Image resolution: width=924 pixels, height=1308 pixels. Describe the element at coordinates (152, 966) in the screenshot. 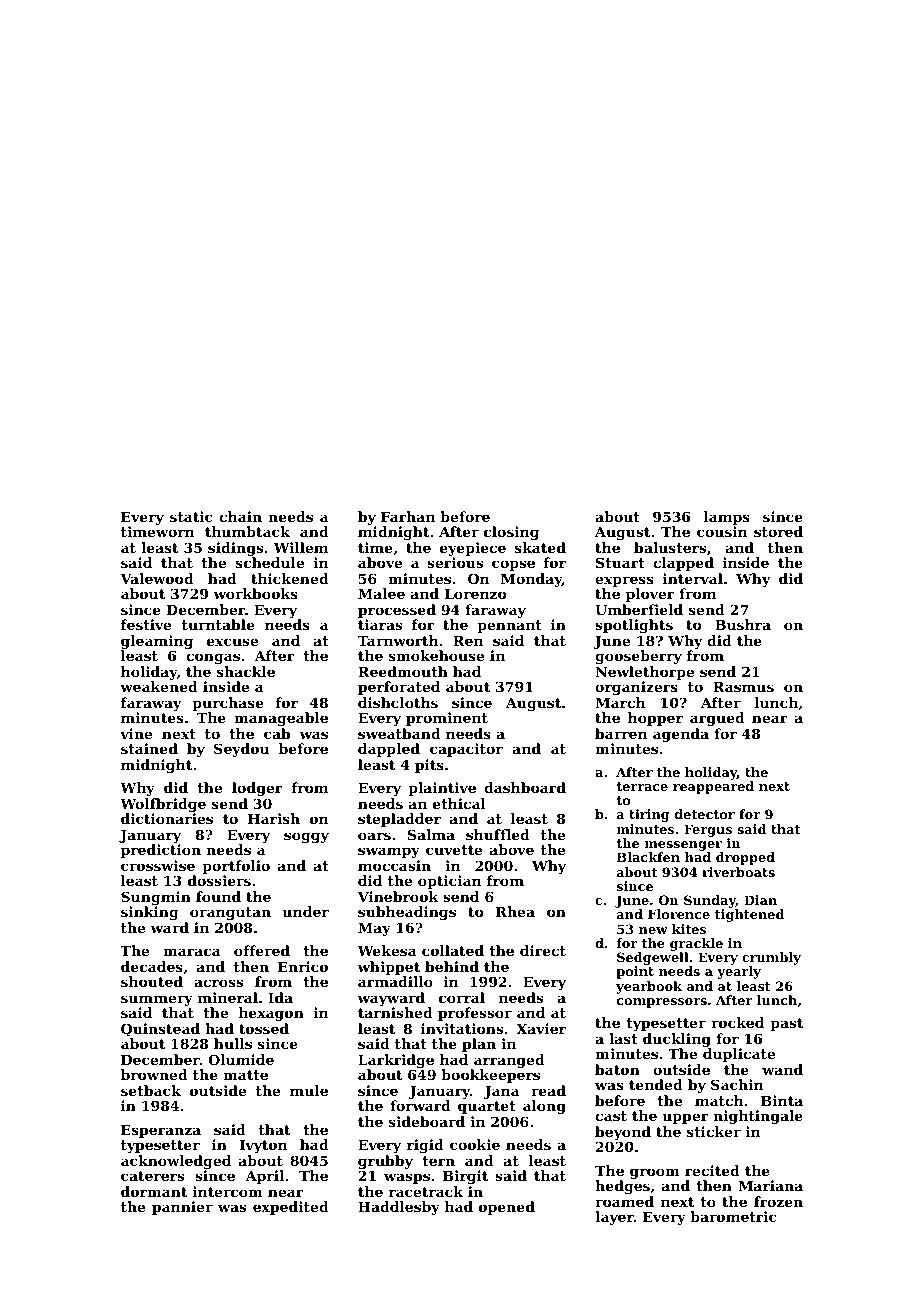

I see `decades` at that location.
